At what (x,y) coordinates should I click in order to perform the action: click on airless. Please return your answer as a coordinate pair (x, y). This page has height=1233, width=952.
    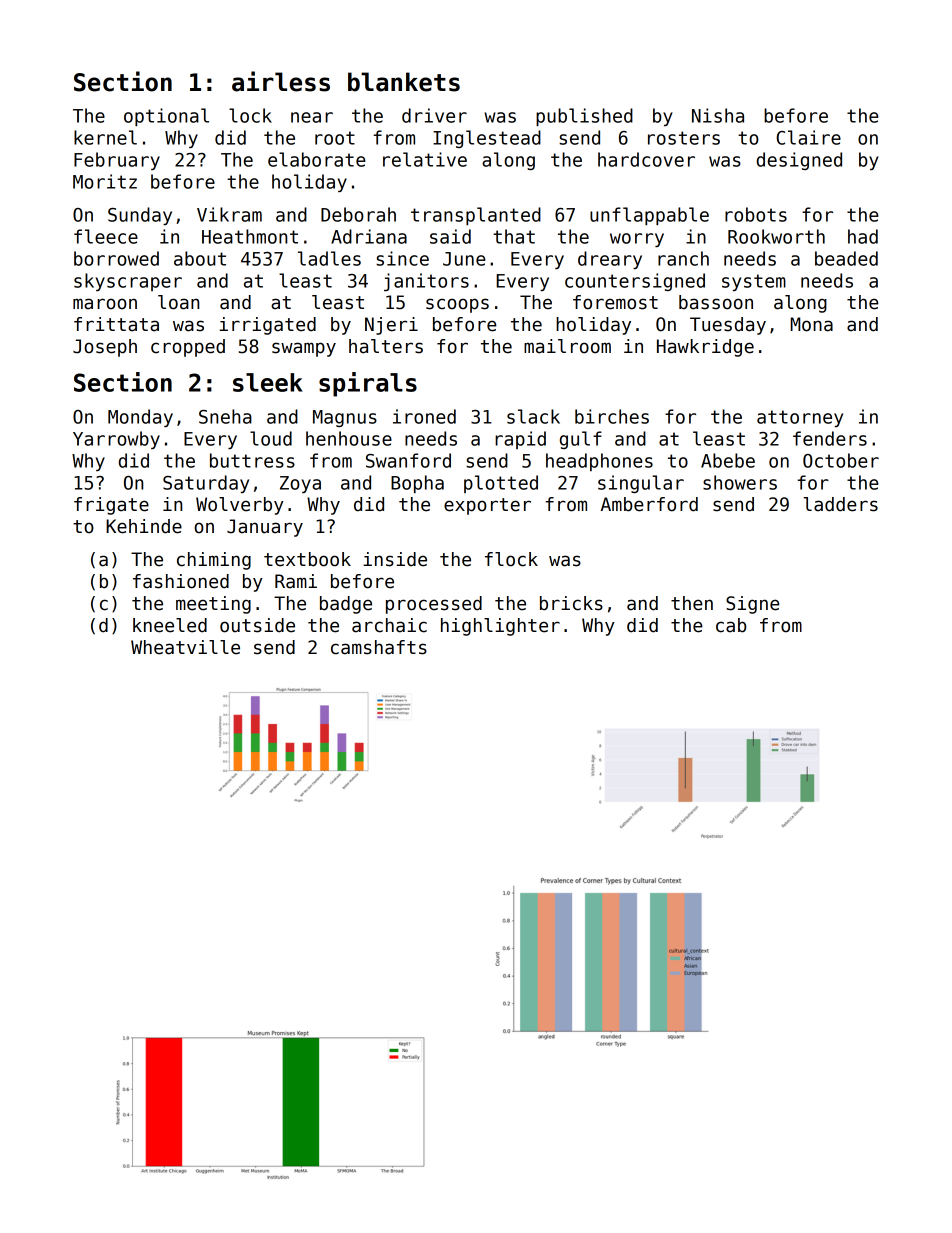
    Looking at the image, I should click on (281, 81).
